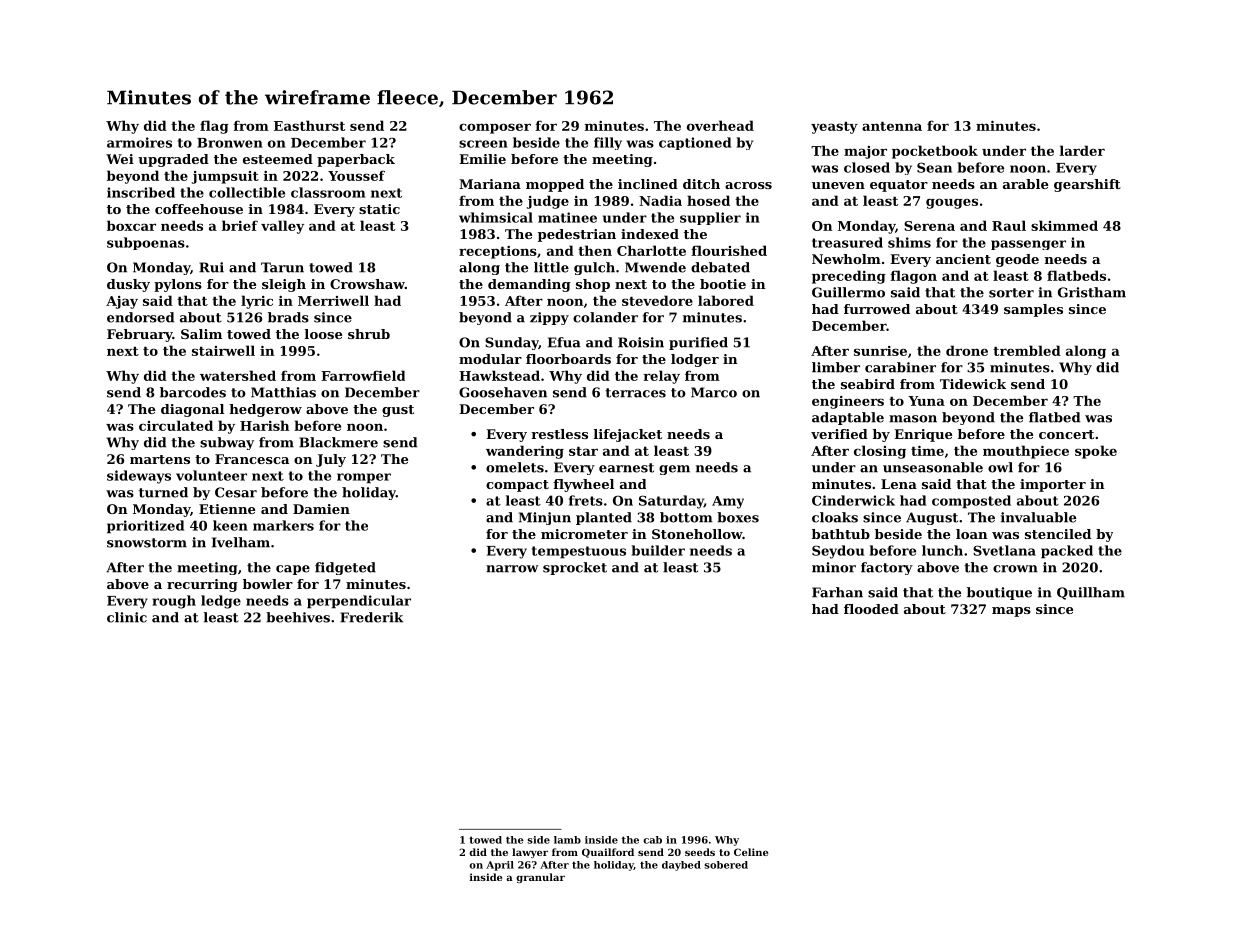 This document has width=1233, height=952. Describe the element at coordinates (671, 502) in the document. I see `Saturday` at that location.
